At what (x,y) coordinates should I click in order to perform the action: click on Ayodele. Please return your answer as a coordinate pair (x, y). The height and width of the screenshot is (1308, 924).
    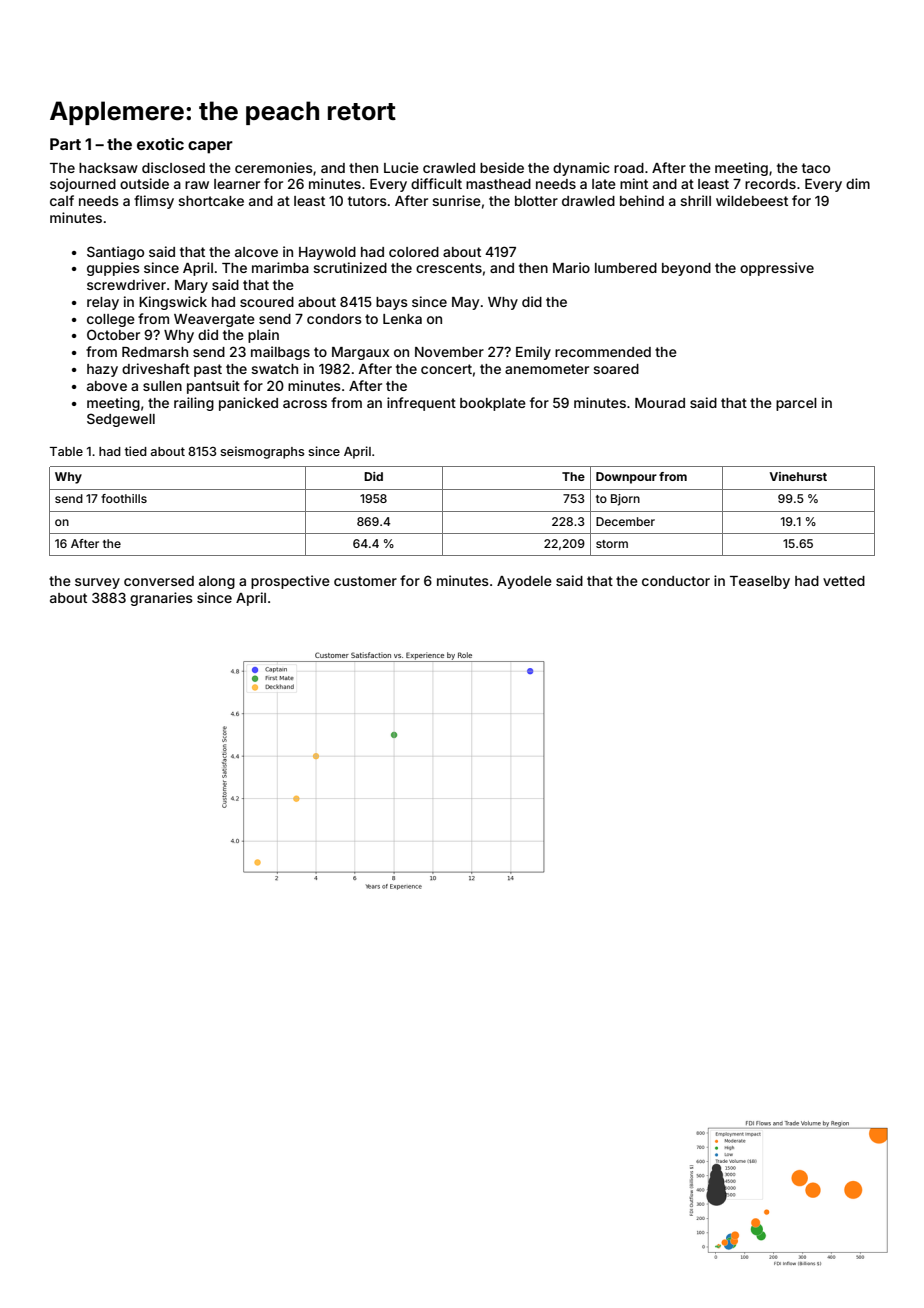
    Looking at the image, I should click on (524, 582).
